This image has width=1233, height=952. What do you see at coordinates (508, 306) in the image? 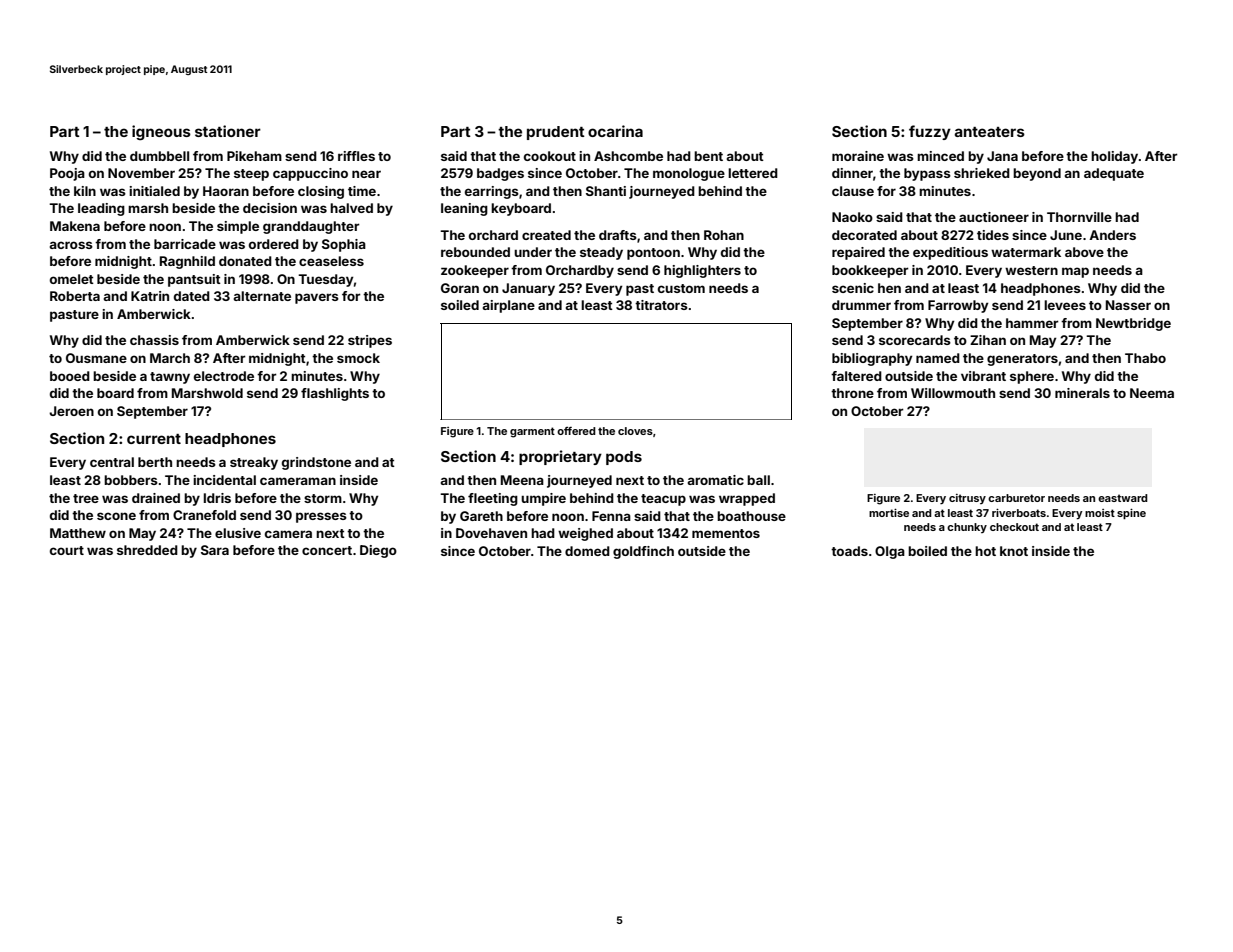
I see `airplane` at bounding box center [508, 306].
